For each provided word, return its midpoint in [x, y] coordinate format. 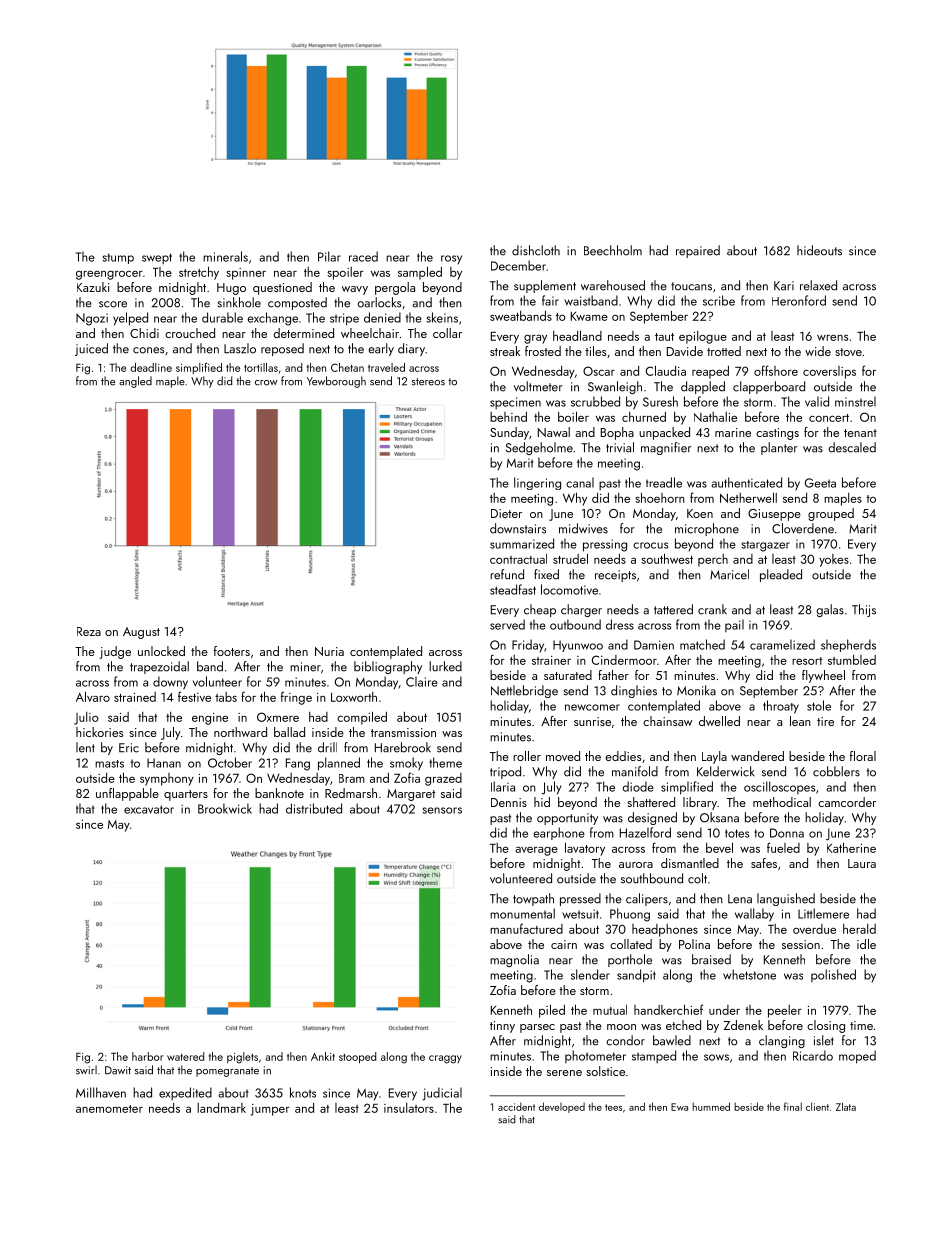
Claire [422, 681]
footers [232, 651]
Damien [654, 645]
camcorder [847, 802]
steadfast [513, 589]
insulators [409, 1108]
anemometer [109, 1109]
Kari [784, 286]
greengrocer [109, 275]
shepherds [848, 645]
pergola [395, 288]
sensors [442, 810]
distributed [314, 808]
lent [85, 747]
